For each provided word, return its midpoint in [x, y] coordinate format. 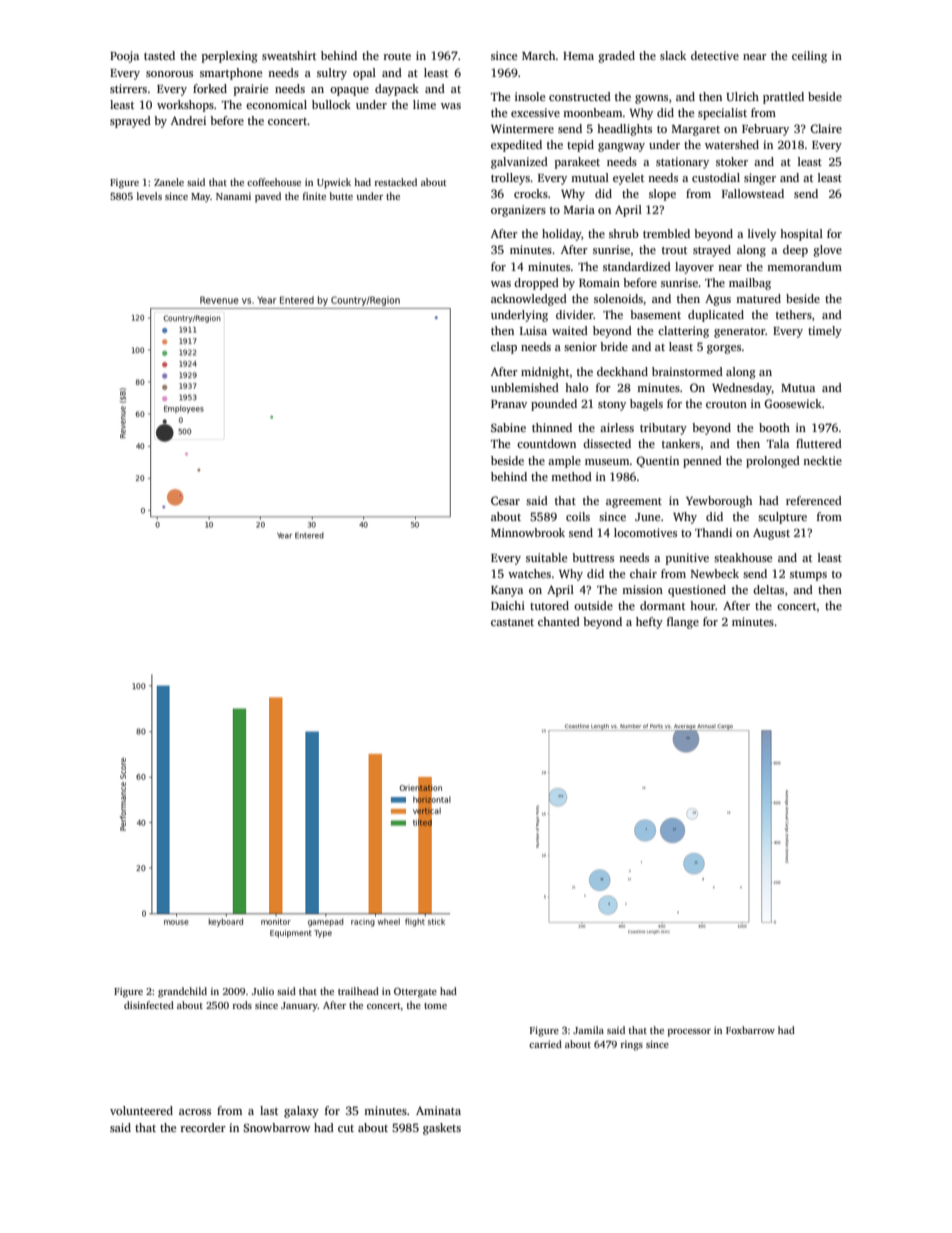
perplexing [230, 57]
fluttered [819, 443]
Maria [579, 209]
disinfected [149, 1005]
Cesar [505, 500]
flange [683, 623]
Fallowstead [753, 193]
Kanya [507, 591]
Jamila [588, 1030]
